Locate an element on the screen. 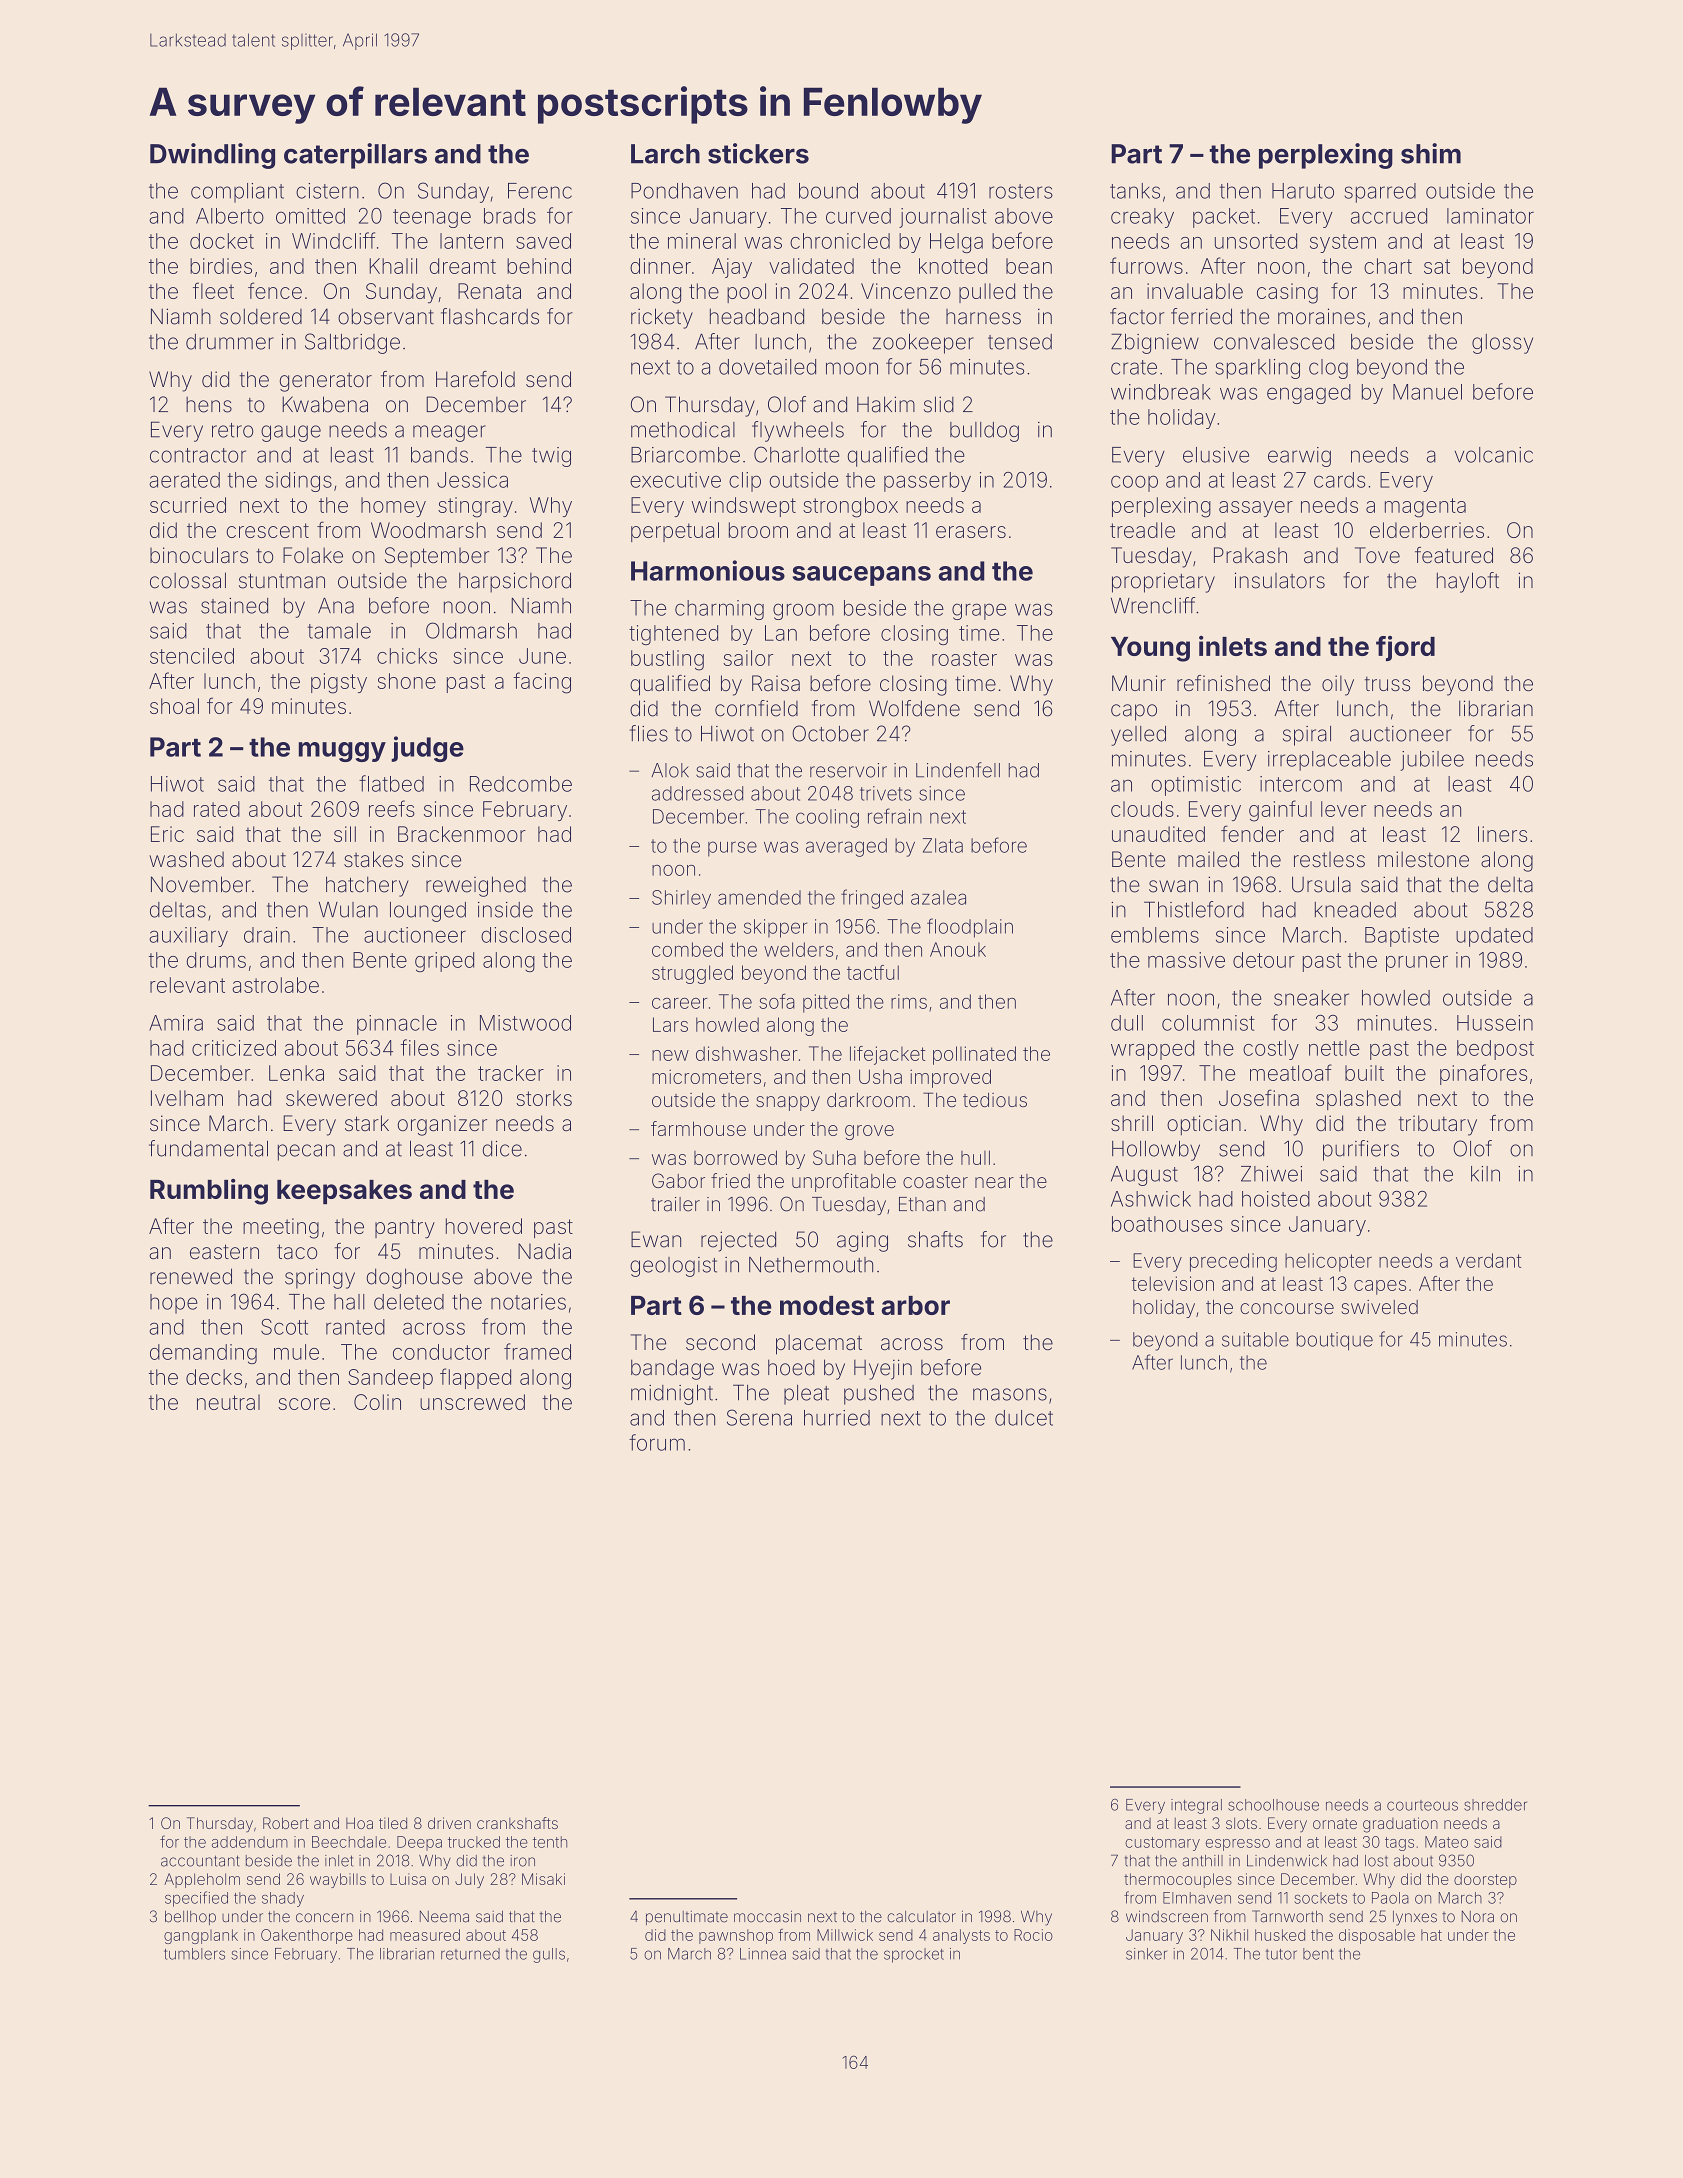 Image resolution: width=1683 pixels, height=2178 pixels. moccasin is located at coordinates (767, 1916).
